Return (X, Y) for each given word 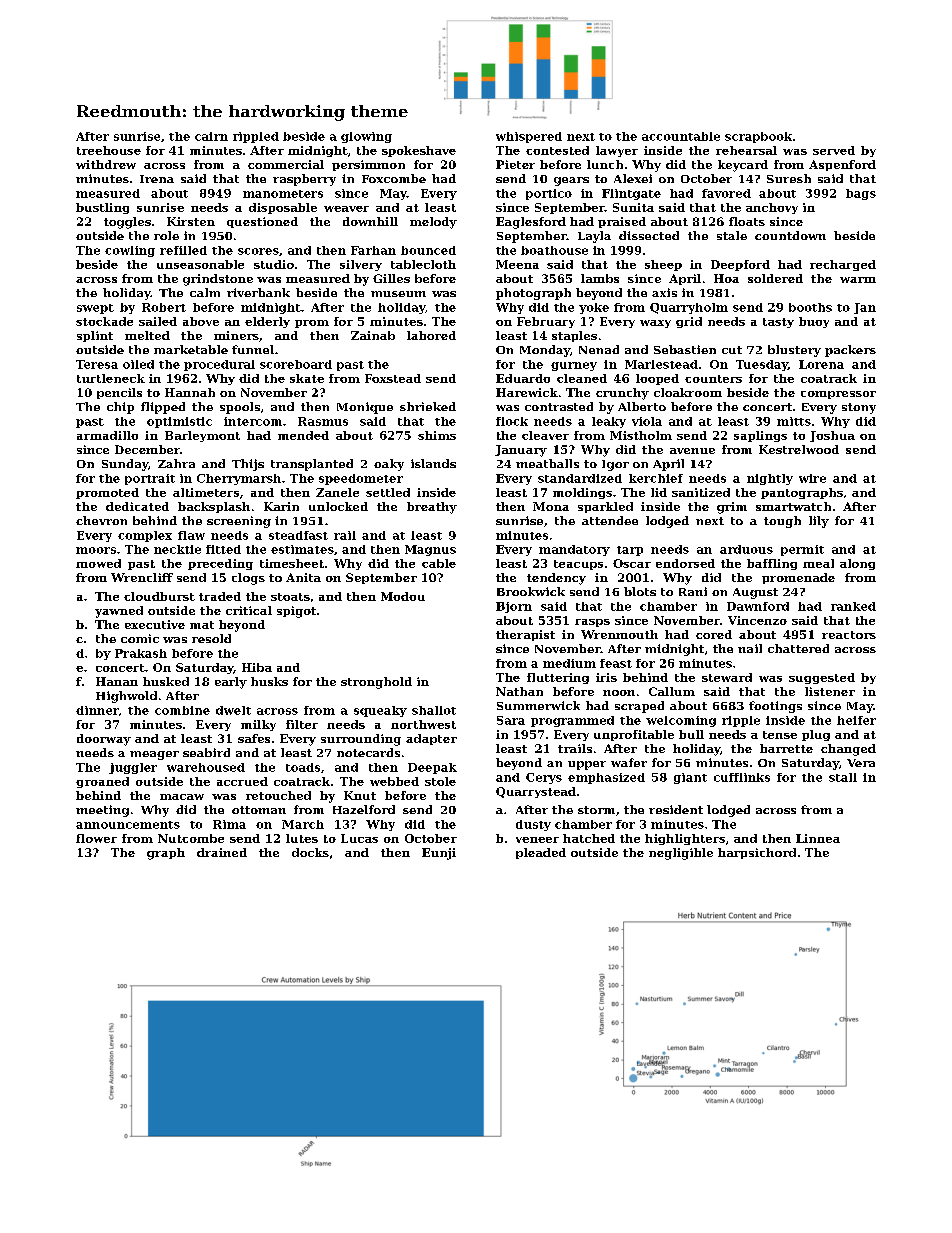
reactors (849, 635)
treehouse (109, 150)
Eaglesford (531, 223)
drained (222, 852)
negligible (681, 854)
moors (96, 550)
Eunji (439, 854)
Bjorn (514, 607)
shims (437, 435)
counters (713, 379)
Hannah (190, 392)
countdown (790, 235)
